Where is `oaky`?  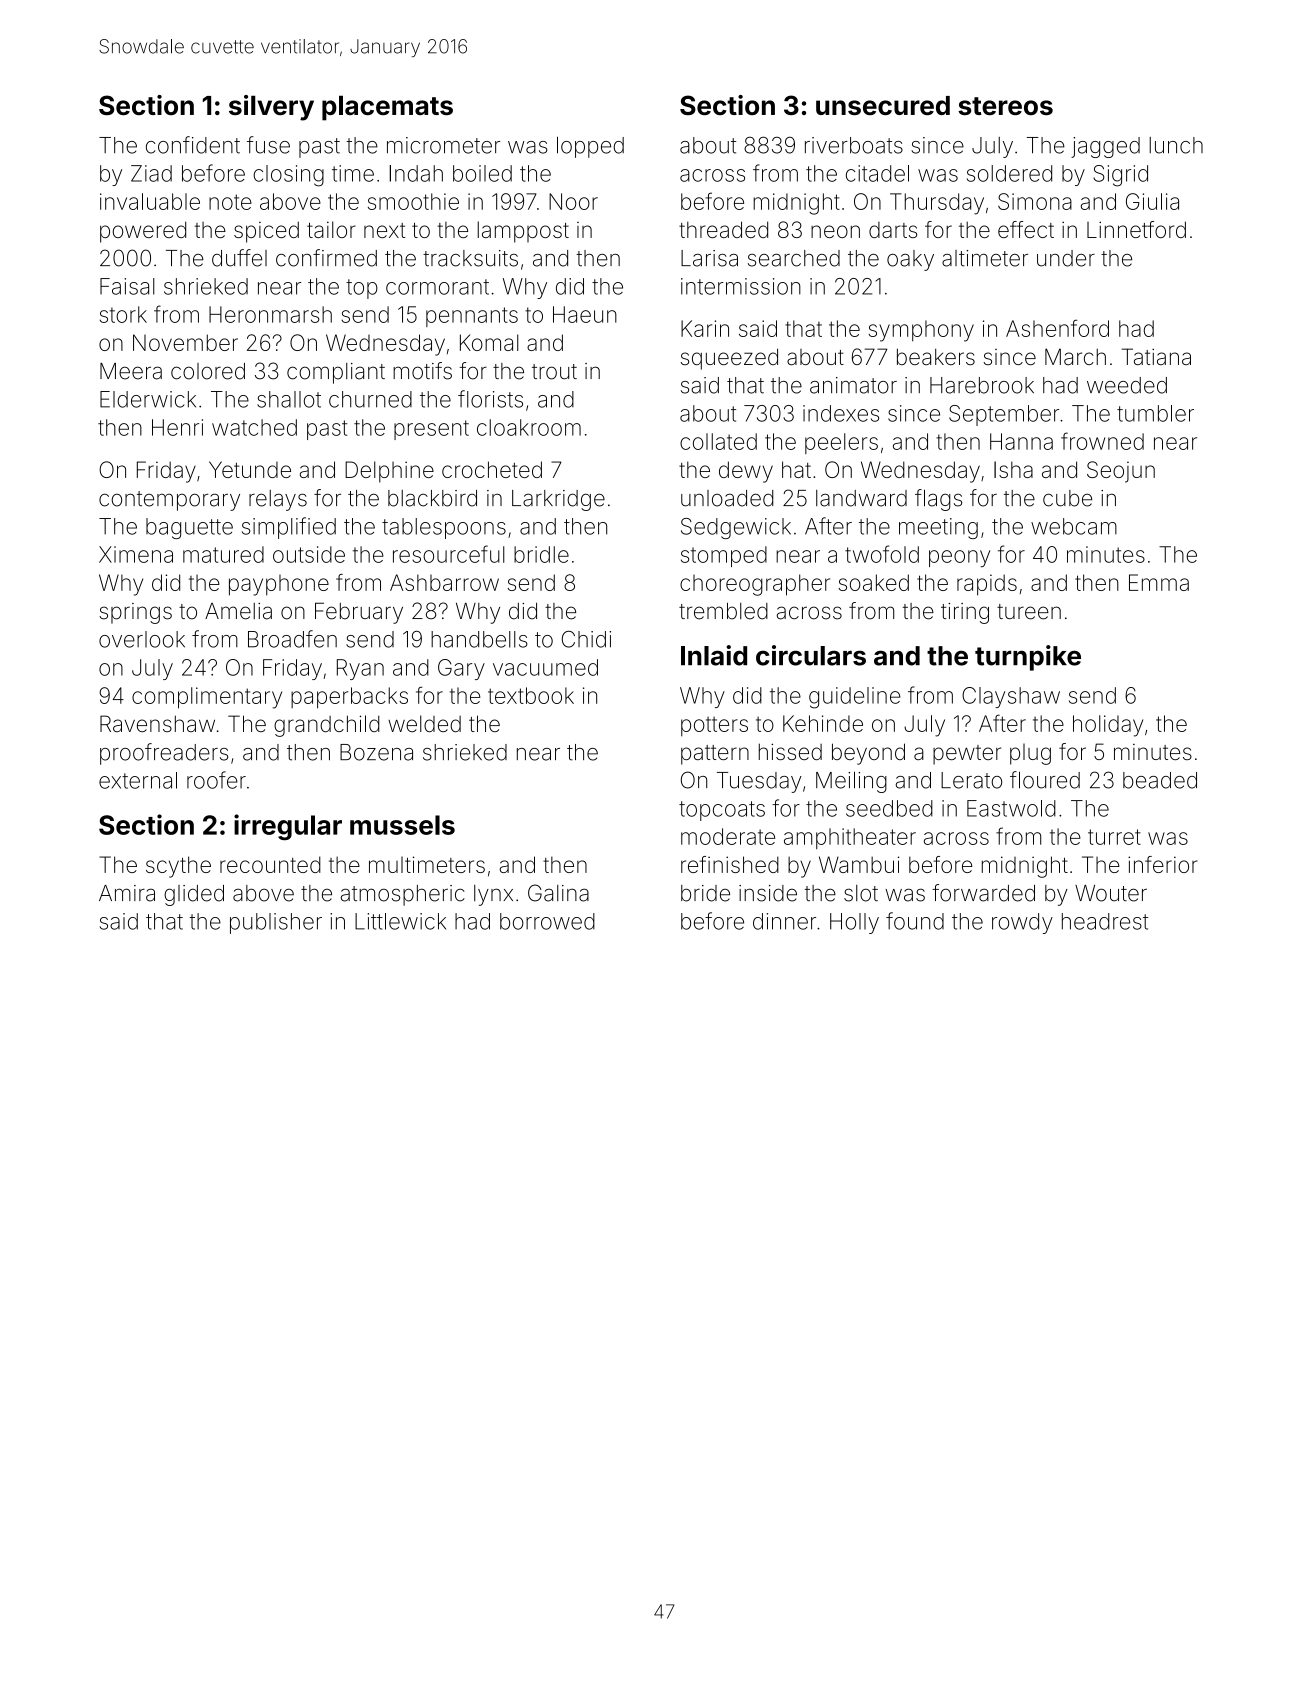 oaky is located at coordinates (910, 260).
